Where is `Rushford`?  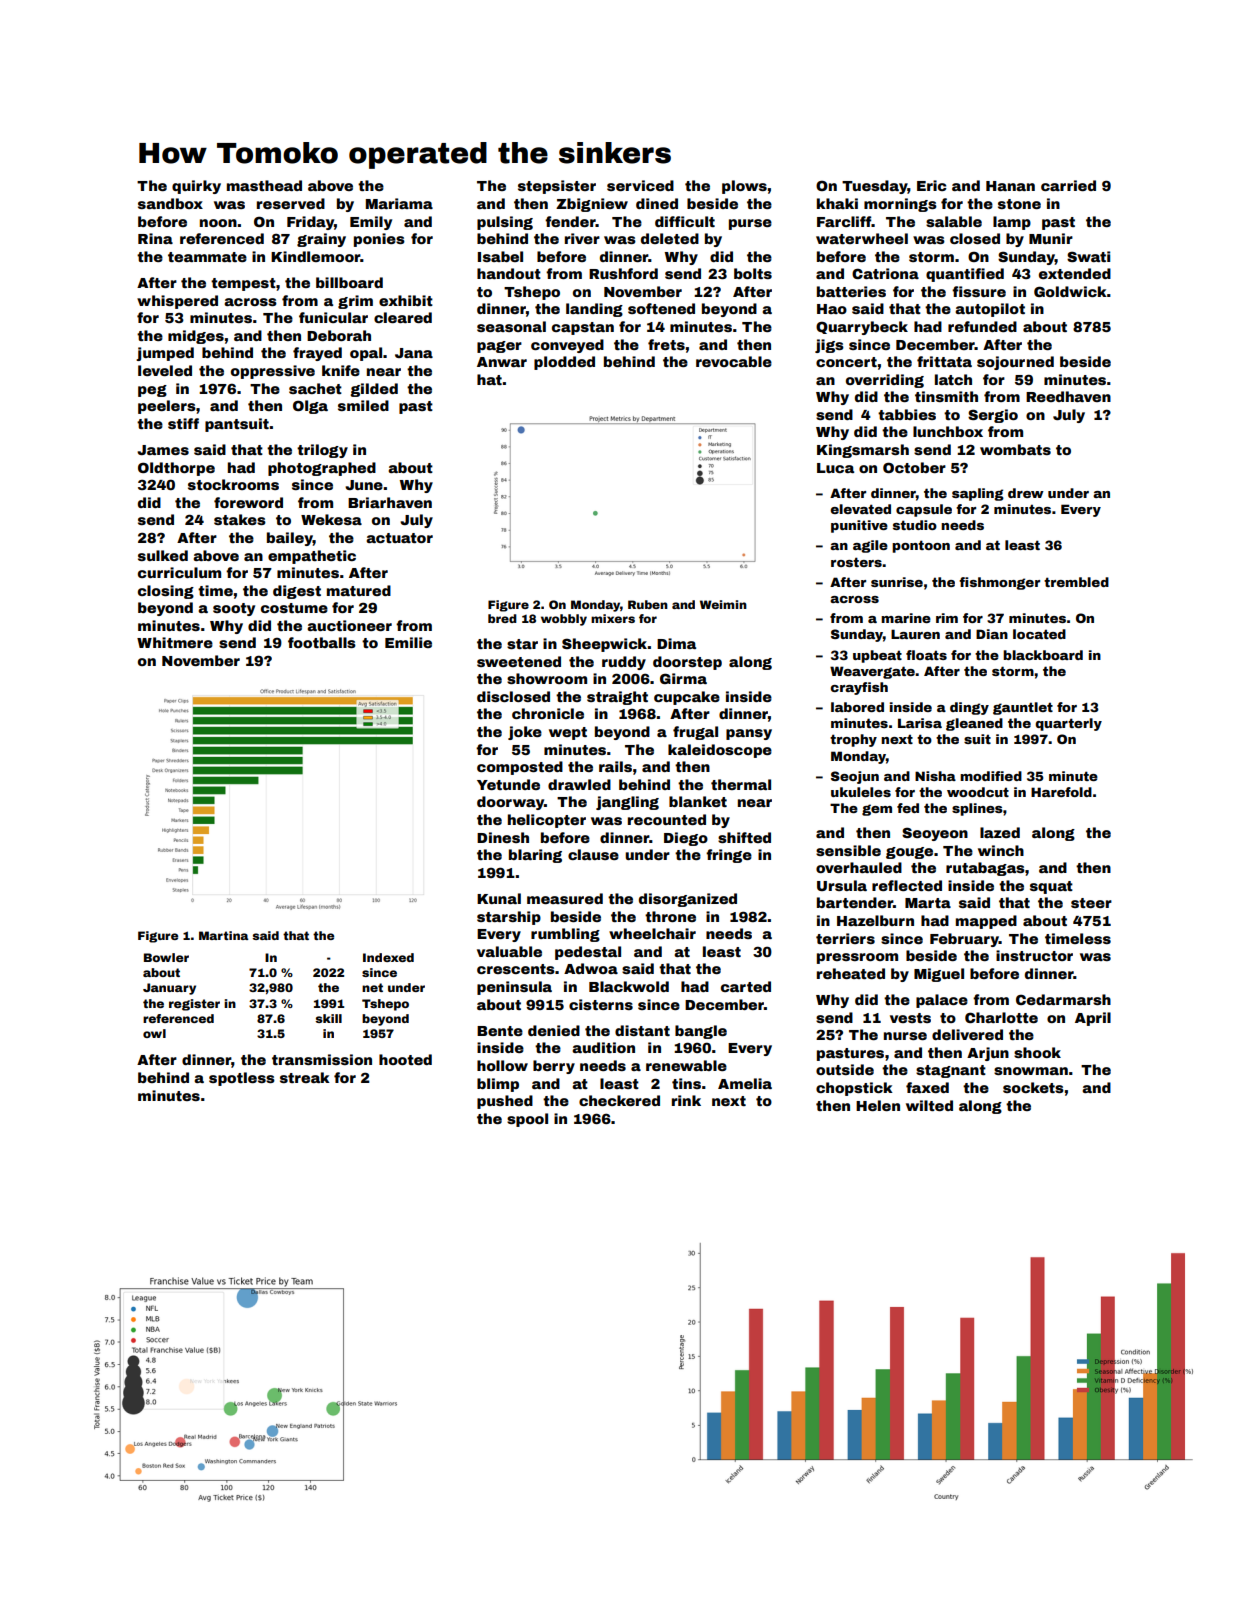
Rushford is located at coordinates (623, 273).
